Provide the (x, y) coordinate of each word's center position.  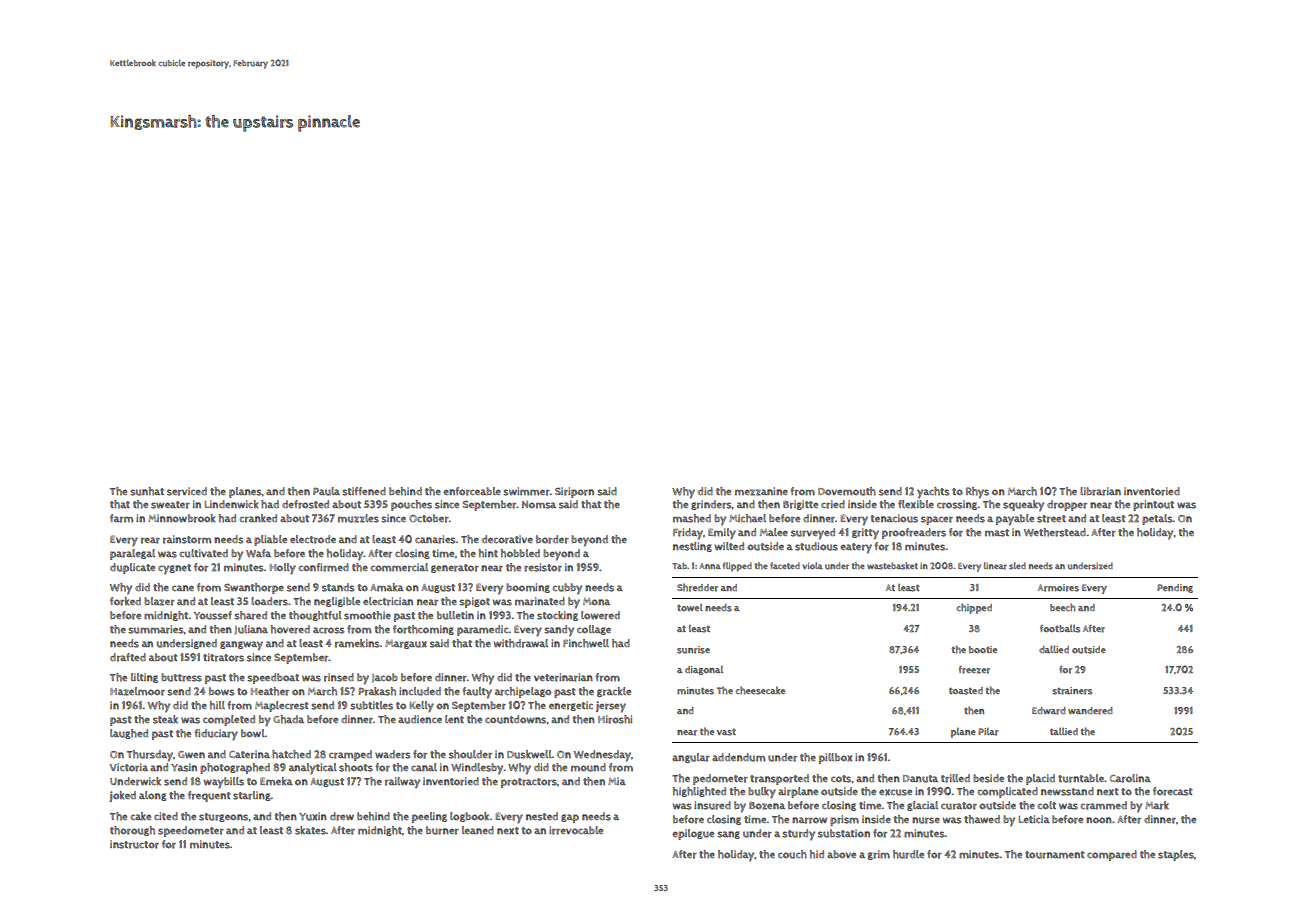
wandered (1090, 711)
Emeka (276, 781)
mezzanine (761, 491)
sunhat (147, 491)
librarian (1100, 491)
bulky (762, 793)
